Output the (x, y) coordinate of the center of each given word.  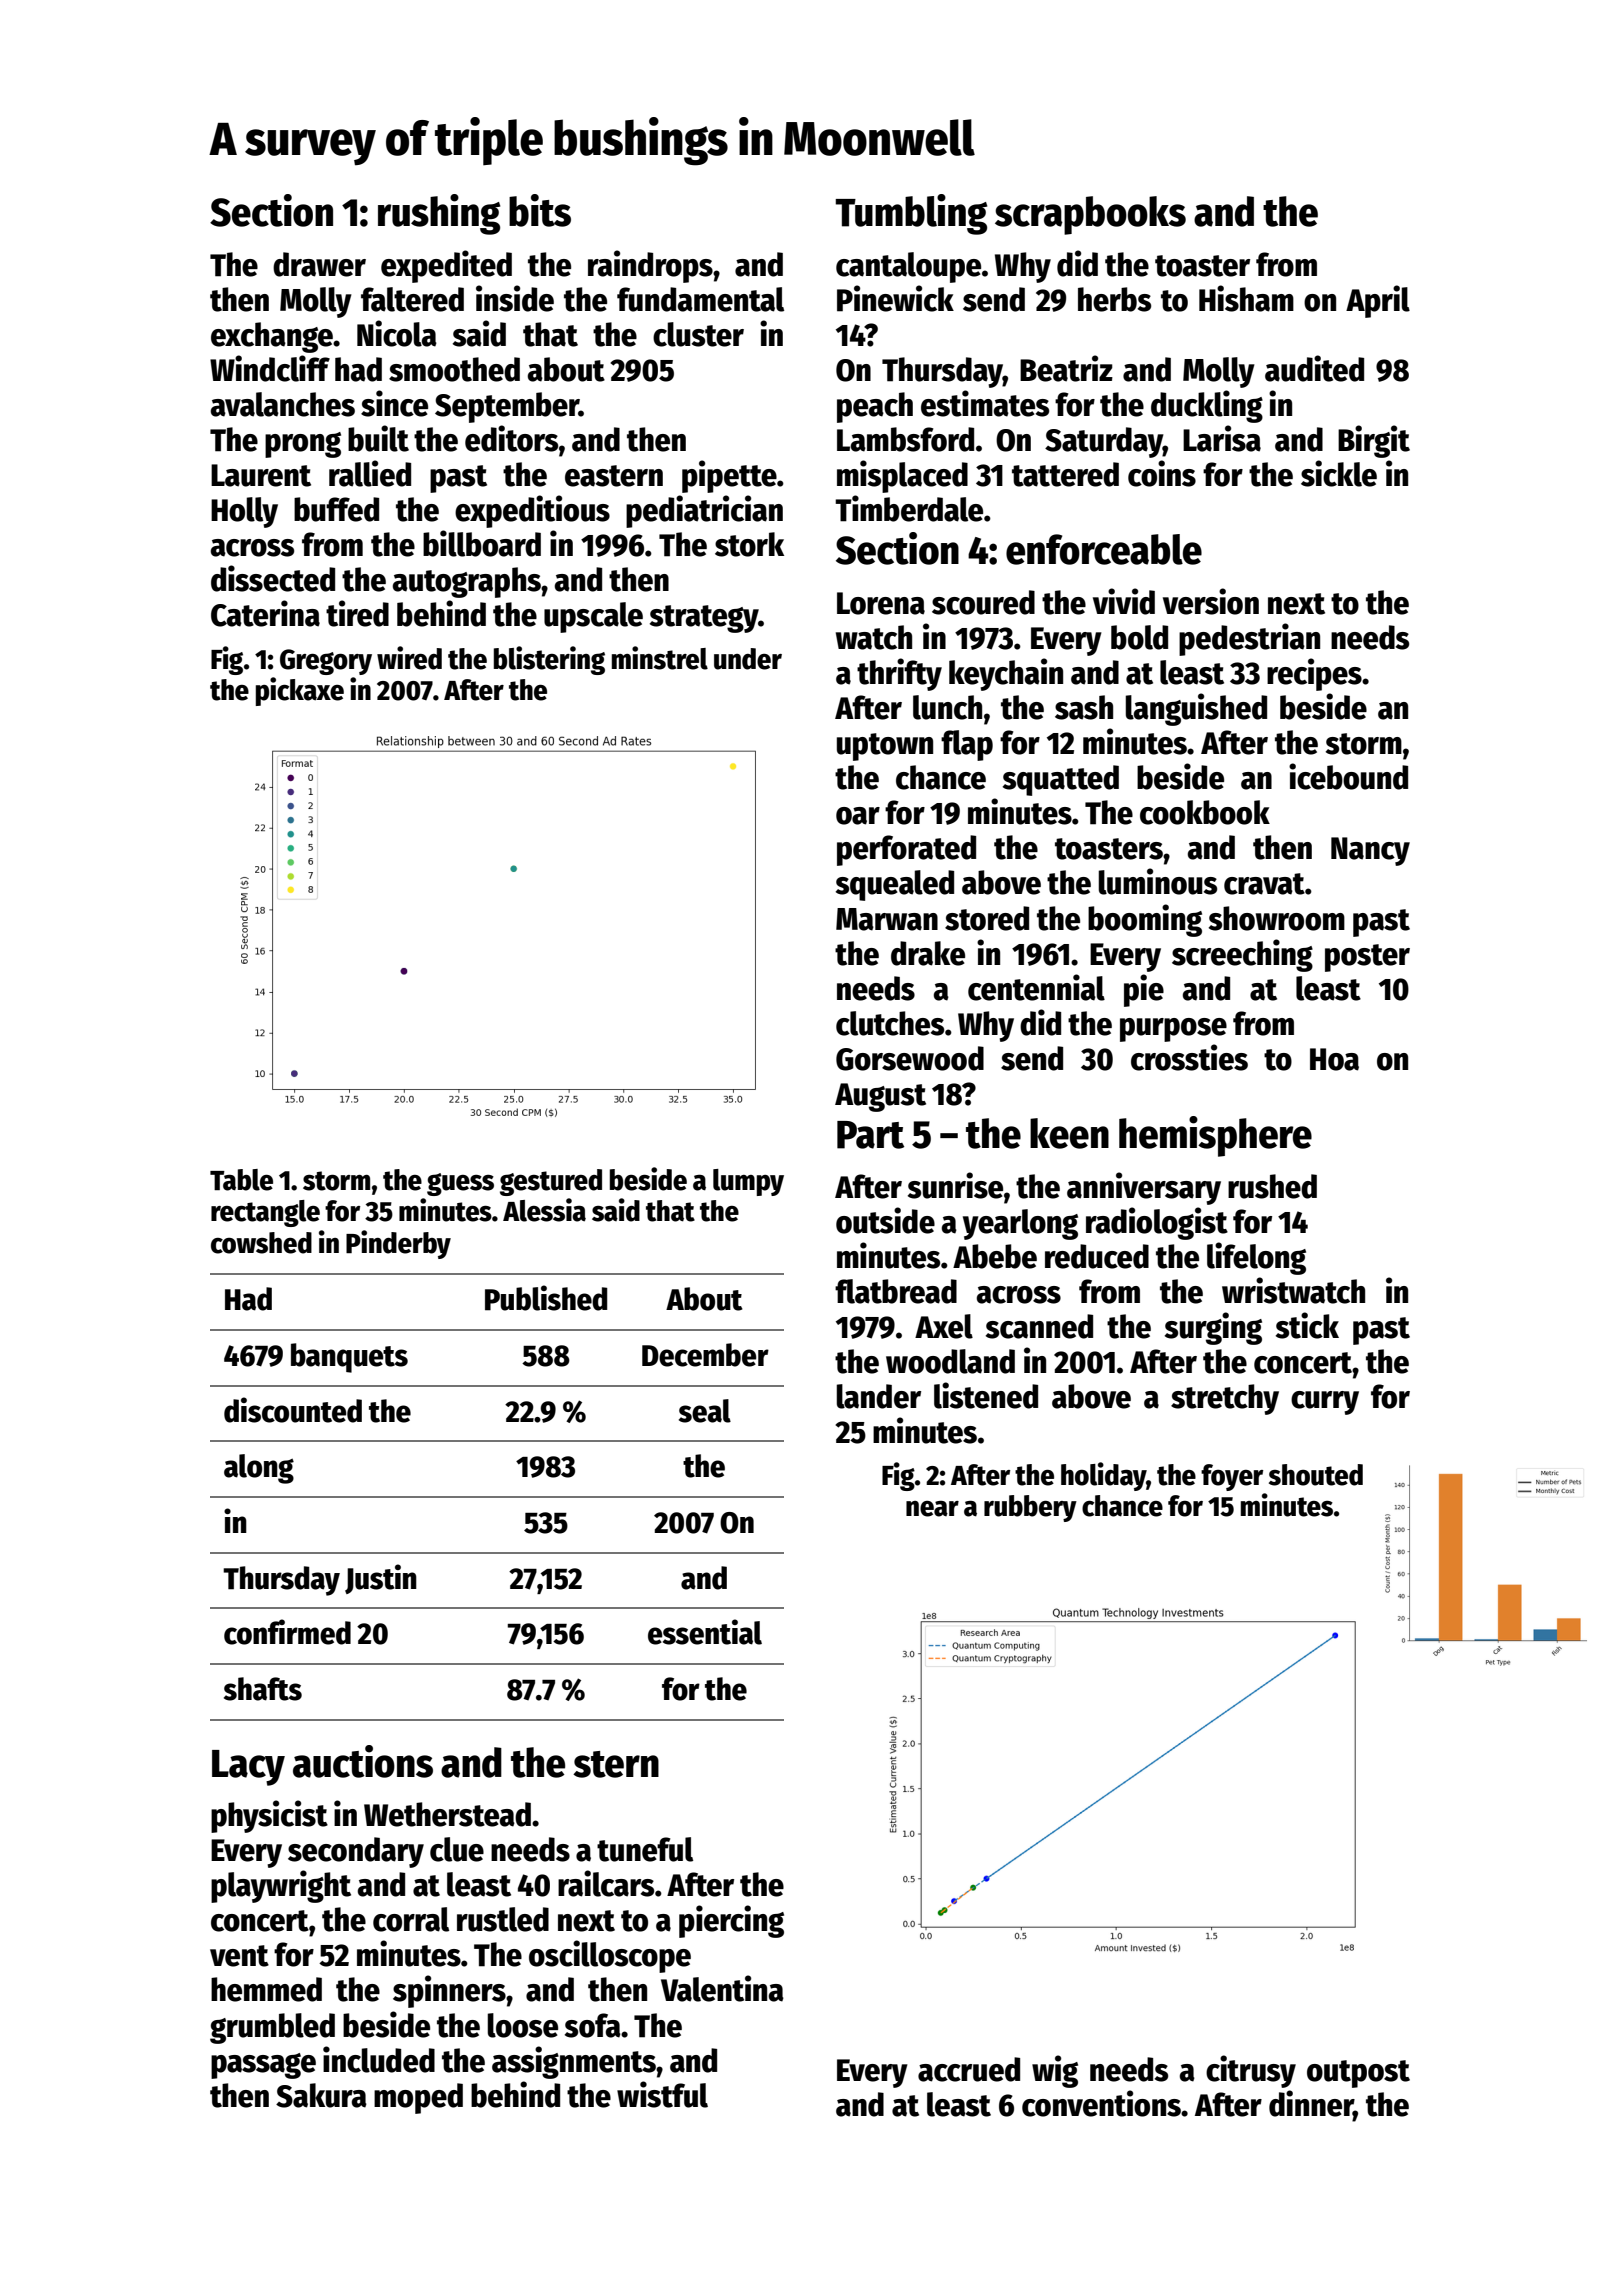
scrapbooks (1090, 215)
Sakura (321, 2095)
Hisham (1246, 298)
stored (987, 918)
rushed (1272, 1186)
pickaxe (300, 691)
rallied (370, 473)
